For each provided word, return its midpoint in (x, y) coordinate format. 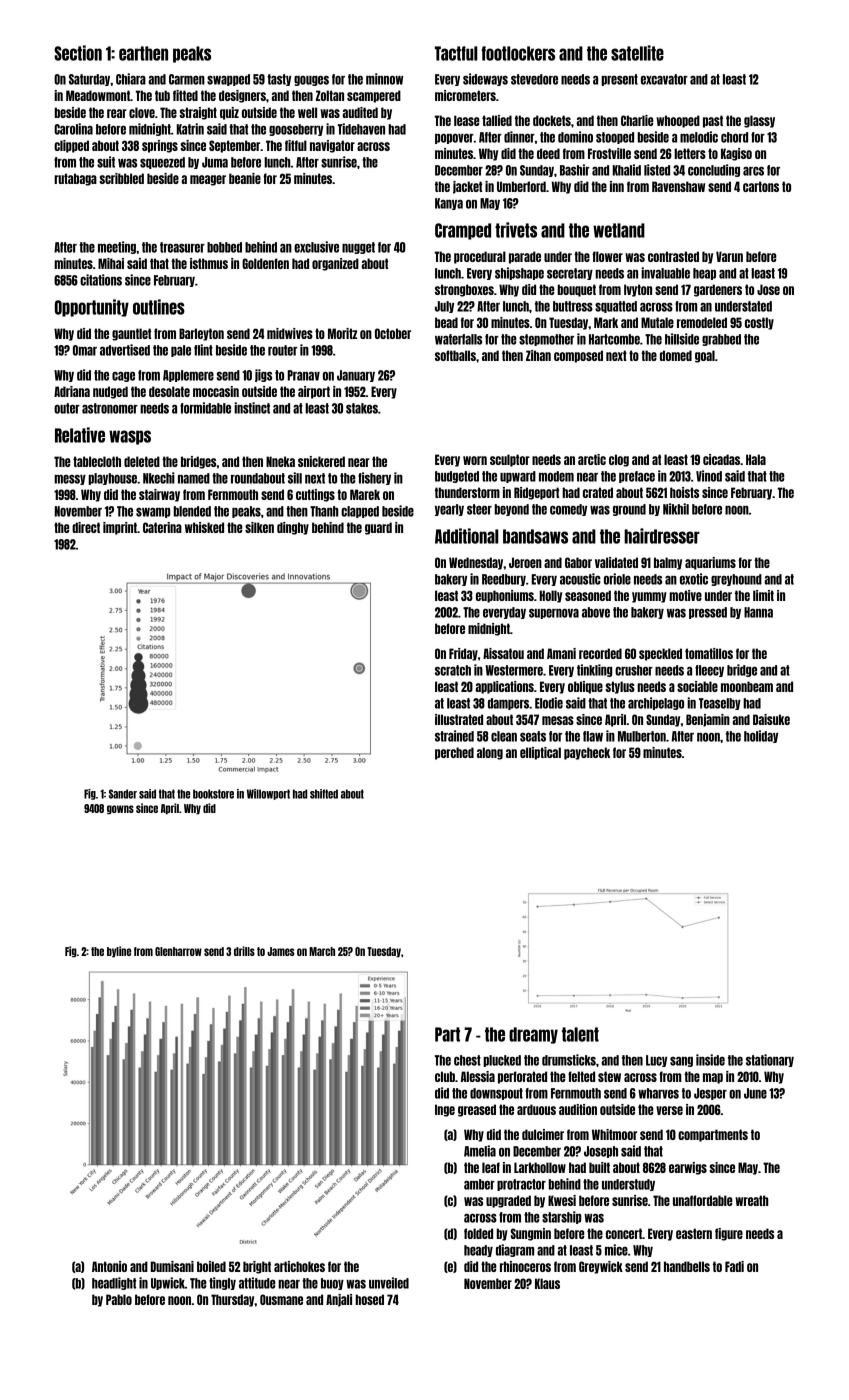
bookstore (213, 794)
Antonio (109, 1266)
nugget (358, 248)
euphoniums (505, 596)
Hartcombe (614, 339)
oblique (585, 687)
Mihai (111, 263)
